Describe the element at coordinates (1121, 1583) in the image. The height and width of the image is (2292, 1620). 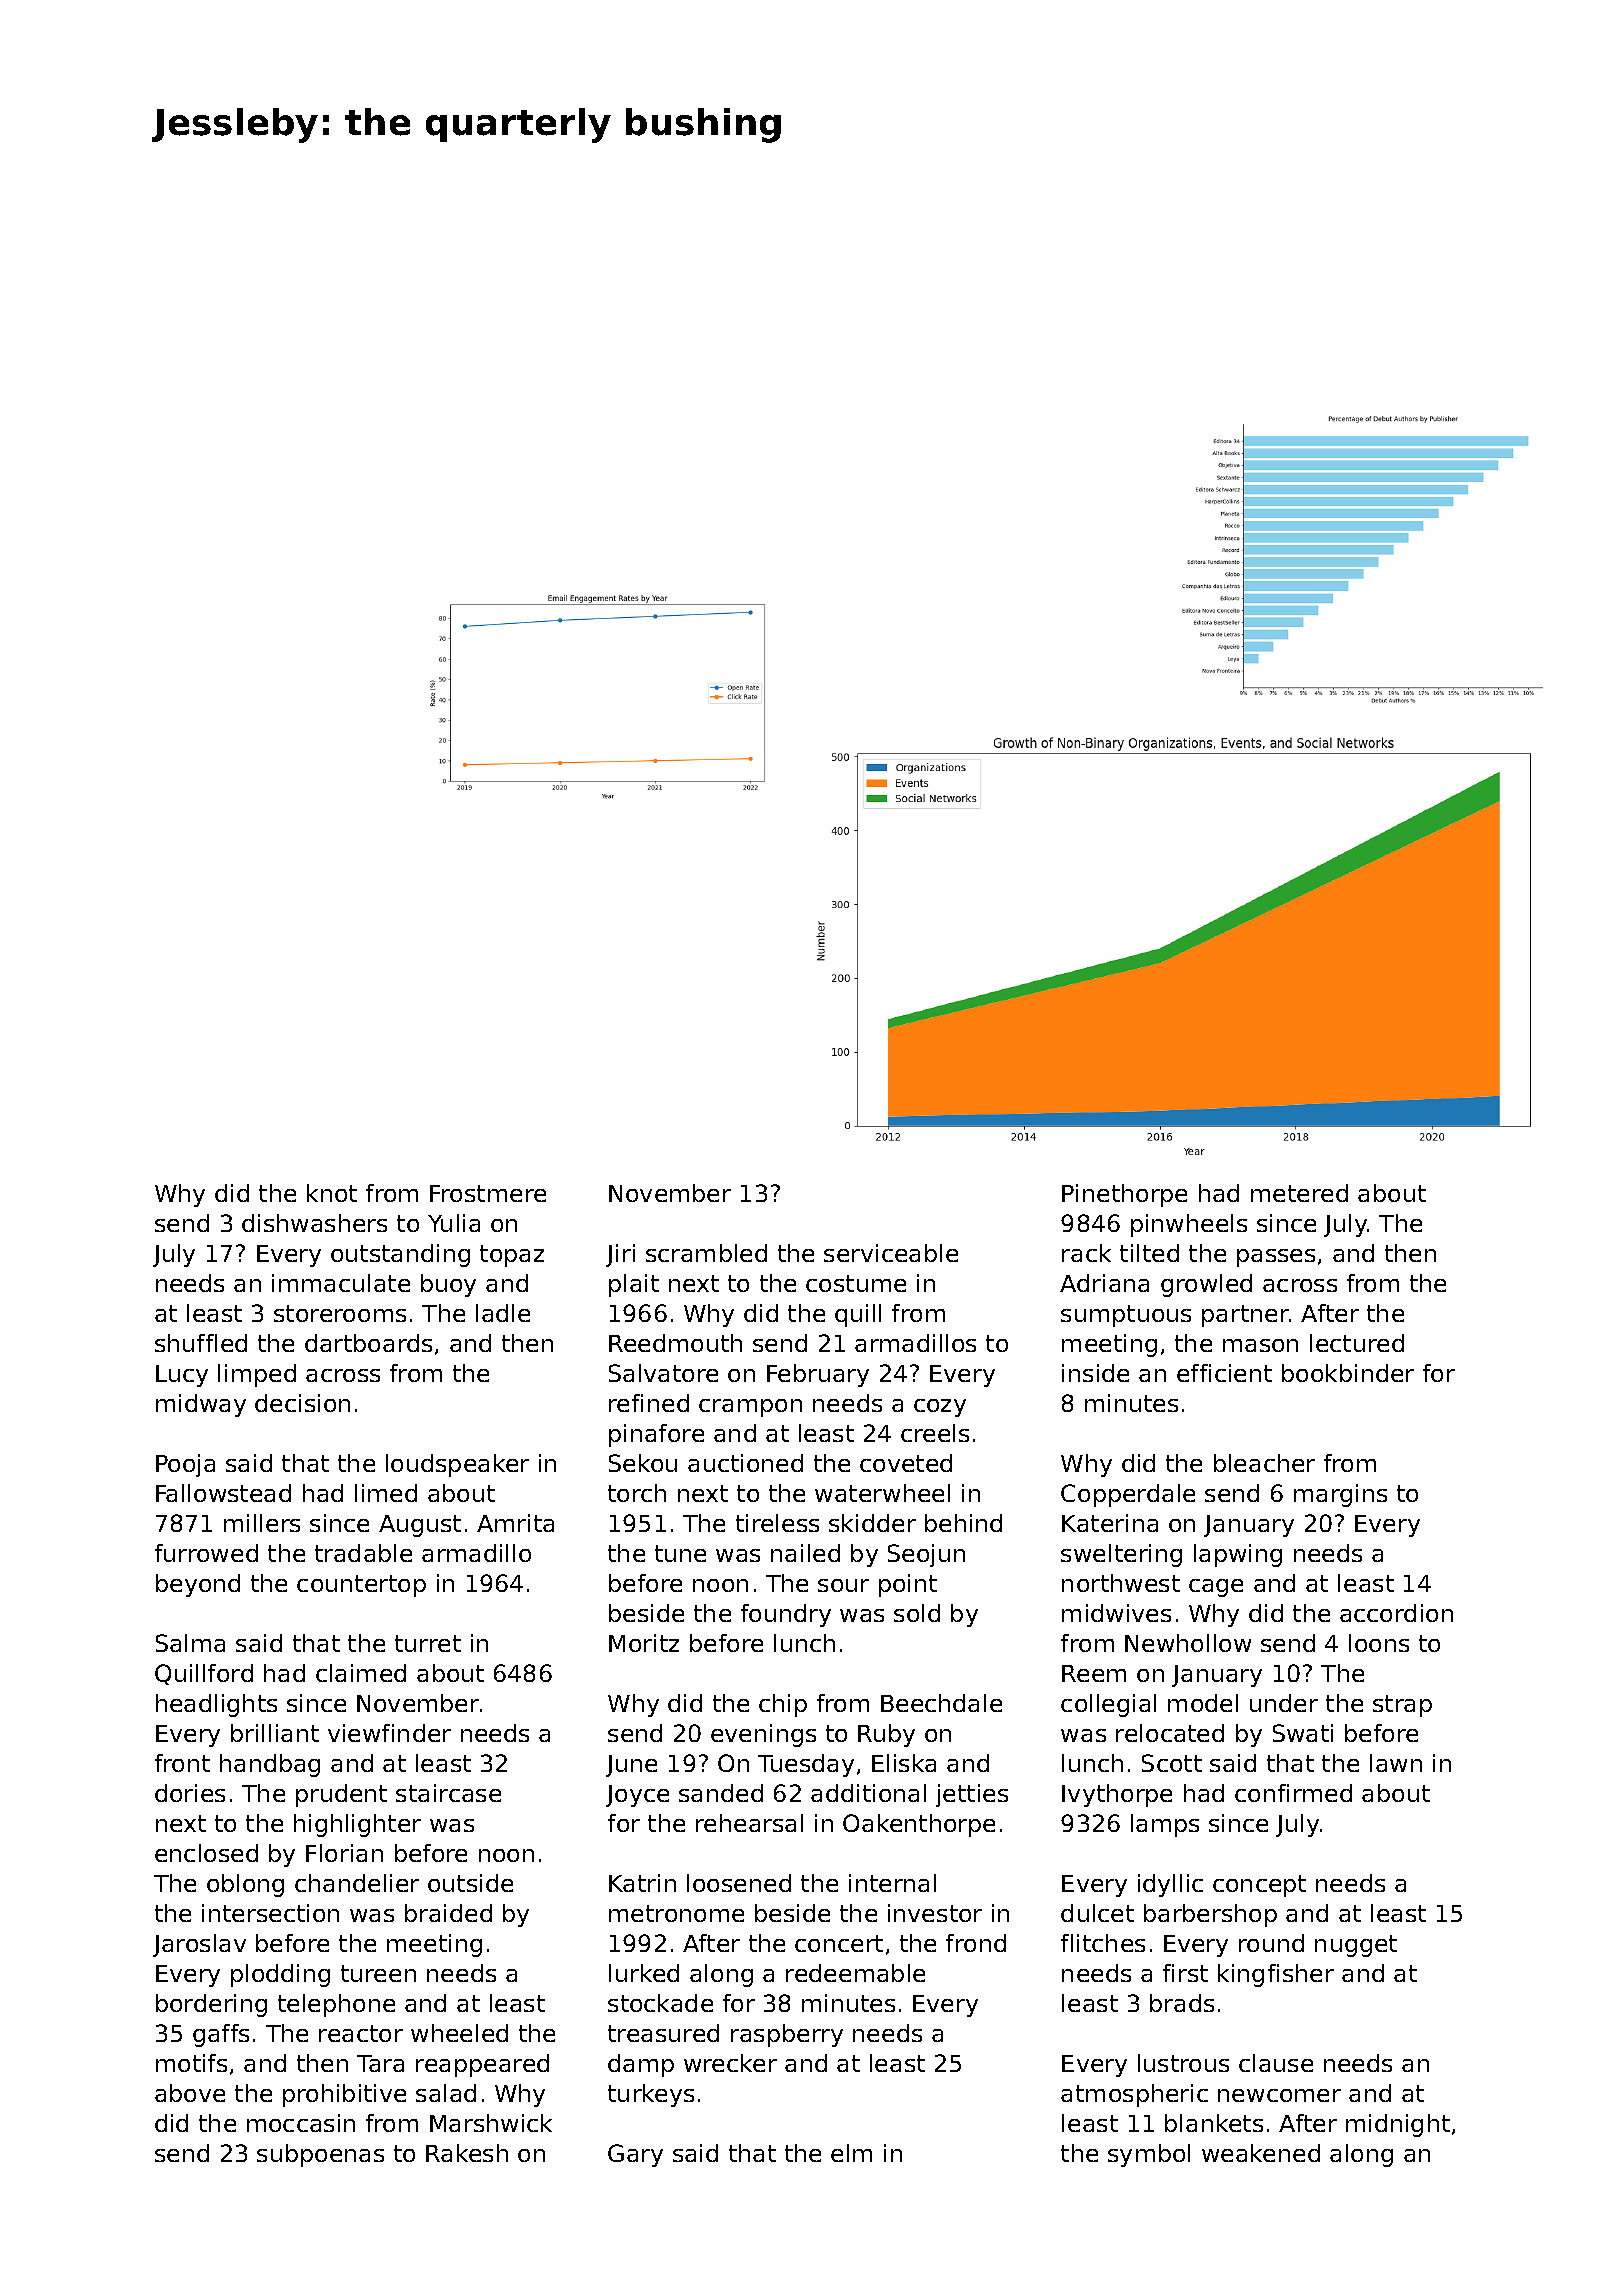
I see `northwest` at that location.
